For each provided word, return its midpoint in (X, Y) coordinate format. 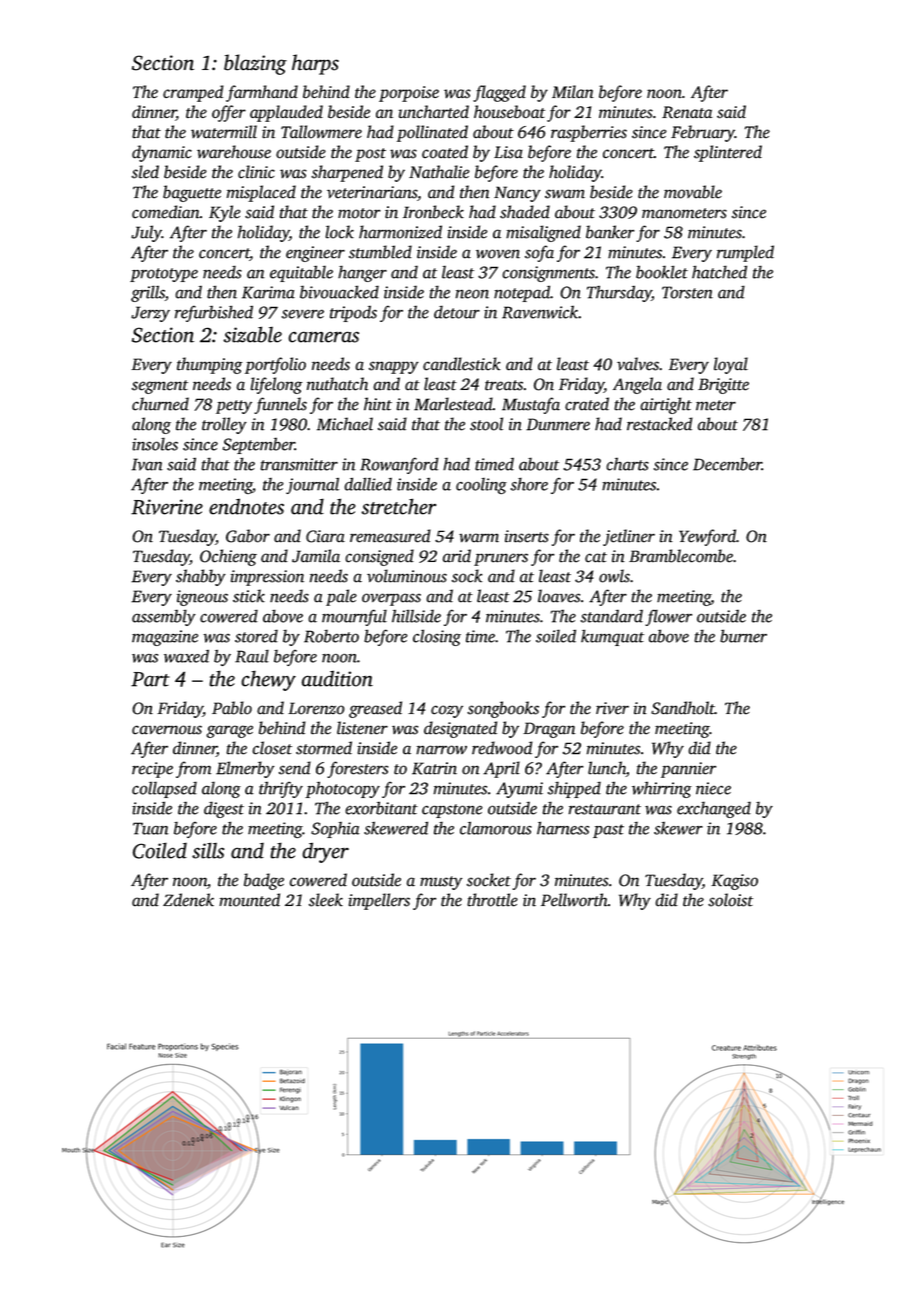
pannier (688, 770)
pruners (501, 559)
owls (614, 576)
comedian (166, 212)
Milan (573, 91)
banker (610, 232)
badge (264, 881)
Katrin (434, 768)
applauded (286, 113)
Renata (687, 112)
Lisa (508, 152)
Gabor (248, 536)
